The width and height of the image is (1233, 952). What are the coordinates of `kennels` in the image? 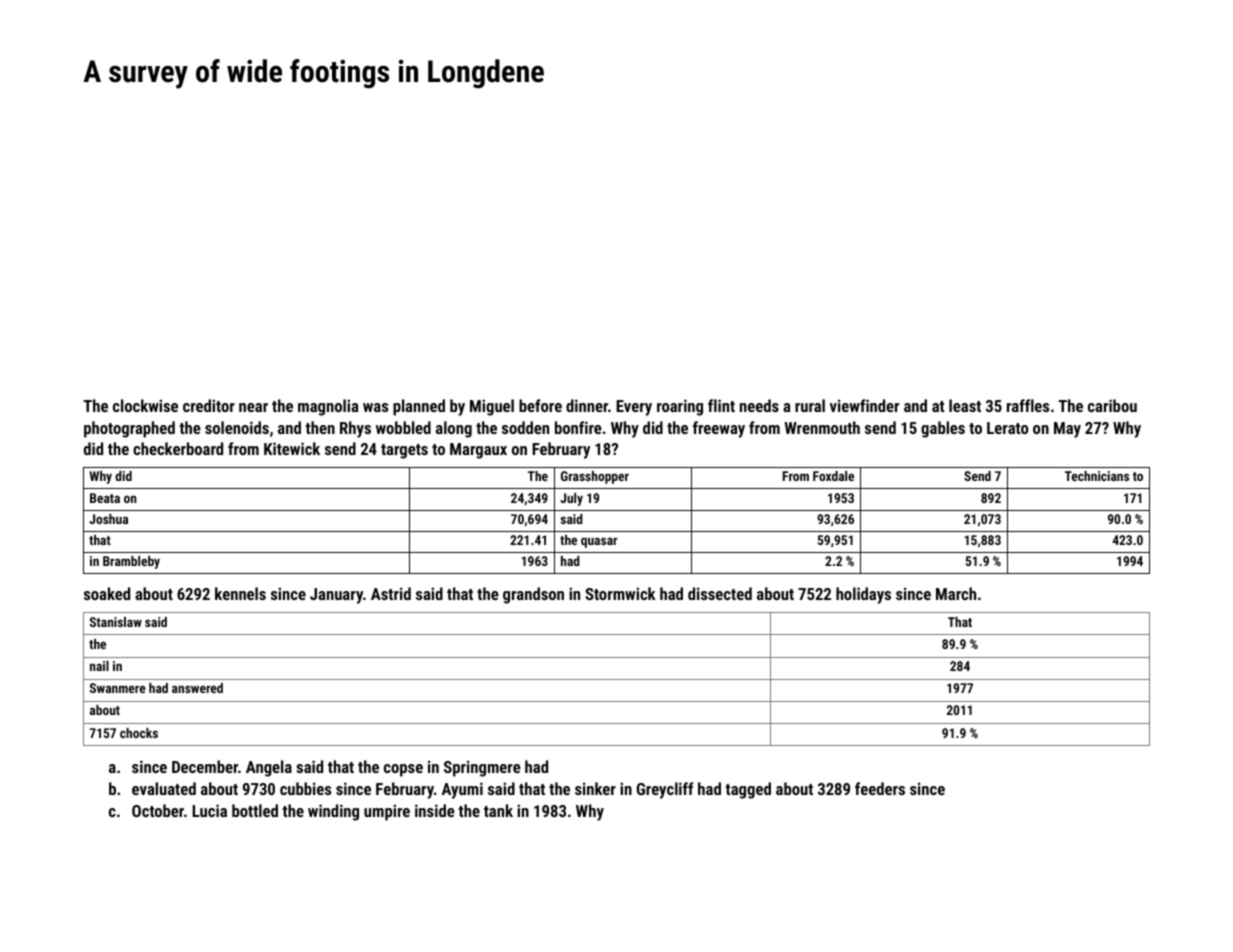 It's located at (240, 593).
